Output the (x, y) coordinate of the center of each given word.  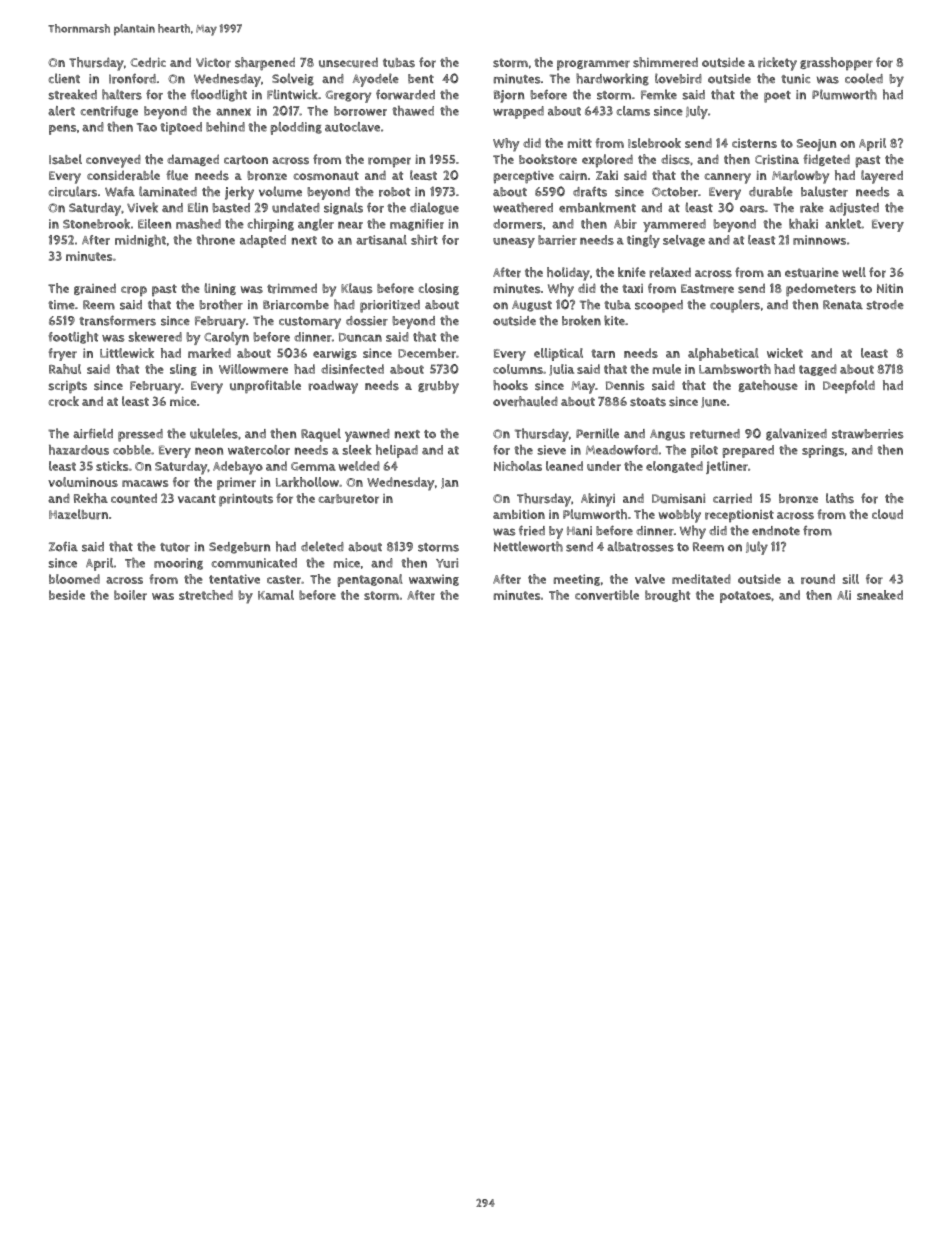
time (61, 305)
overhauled (525, 401)
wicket (785, 353)
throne (215, 240)
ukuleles (214, 433)
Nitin (890, 288)
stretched (206, 595)
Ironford (132, 79)
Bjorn (509, 96)
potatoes (745, 597)
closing (438, 289)
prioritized (390, 306)
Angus (667, 435)
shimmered (665, 62)
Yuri (447, 563)
